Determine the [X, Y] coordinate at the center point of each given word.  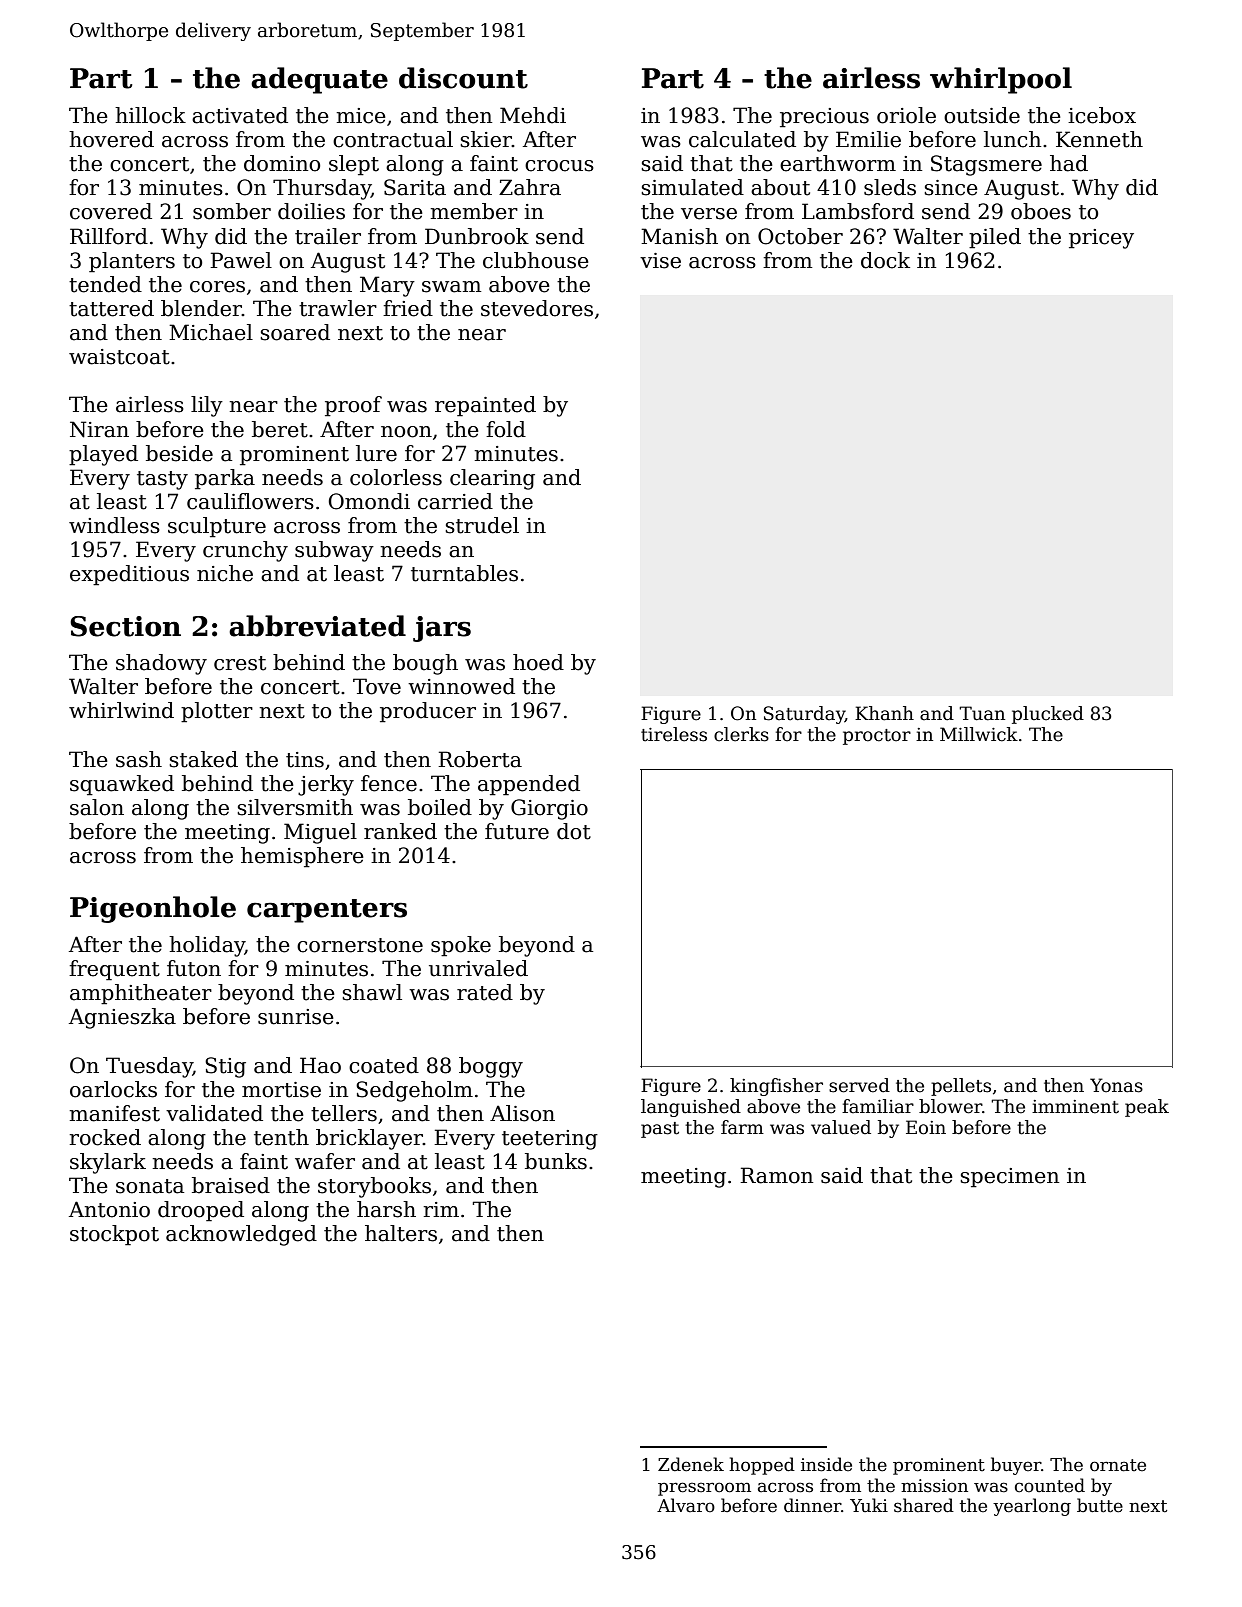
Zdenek [691, 1464]
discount [463, 78]
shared [924, 1505]
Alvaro [686, 1505]
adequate [319, 80]
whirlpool [1001, 80]
